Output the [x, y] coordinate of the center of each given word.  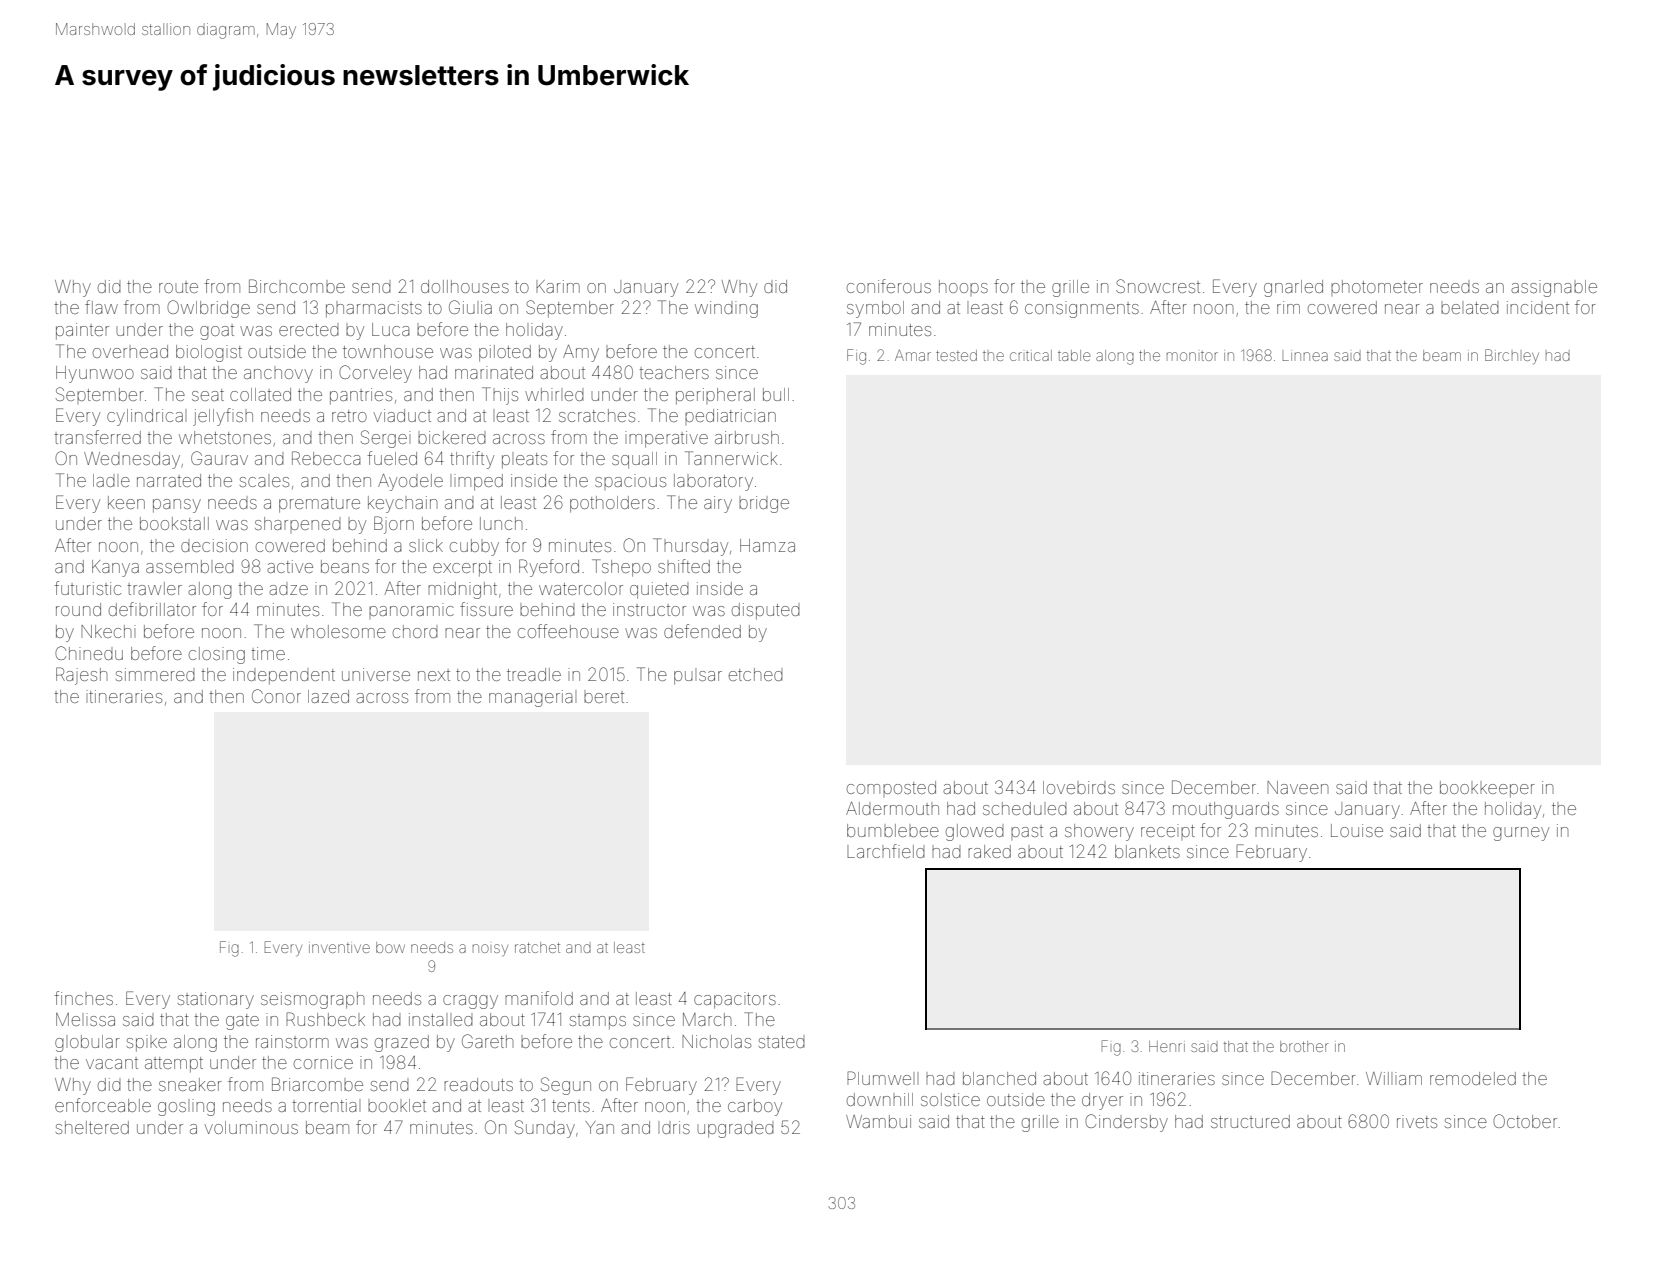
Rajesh [81, 676]
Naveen [1297, 787]
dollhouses [465, 286]
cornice [323, 1062]
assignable [1554, 288]
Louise [1357, 830]
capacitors [735, 1000]
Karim [558, 286]
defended [702, 631]
